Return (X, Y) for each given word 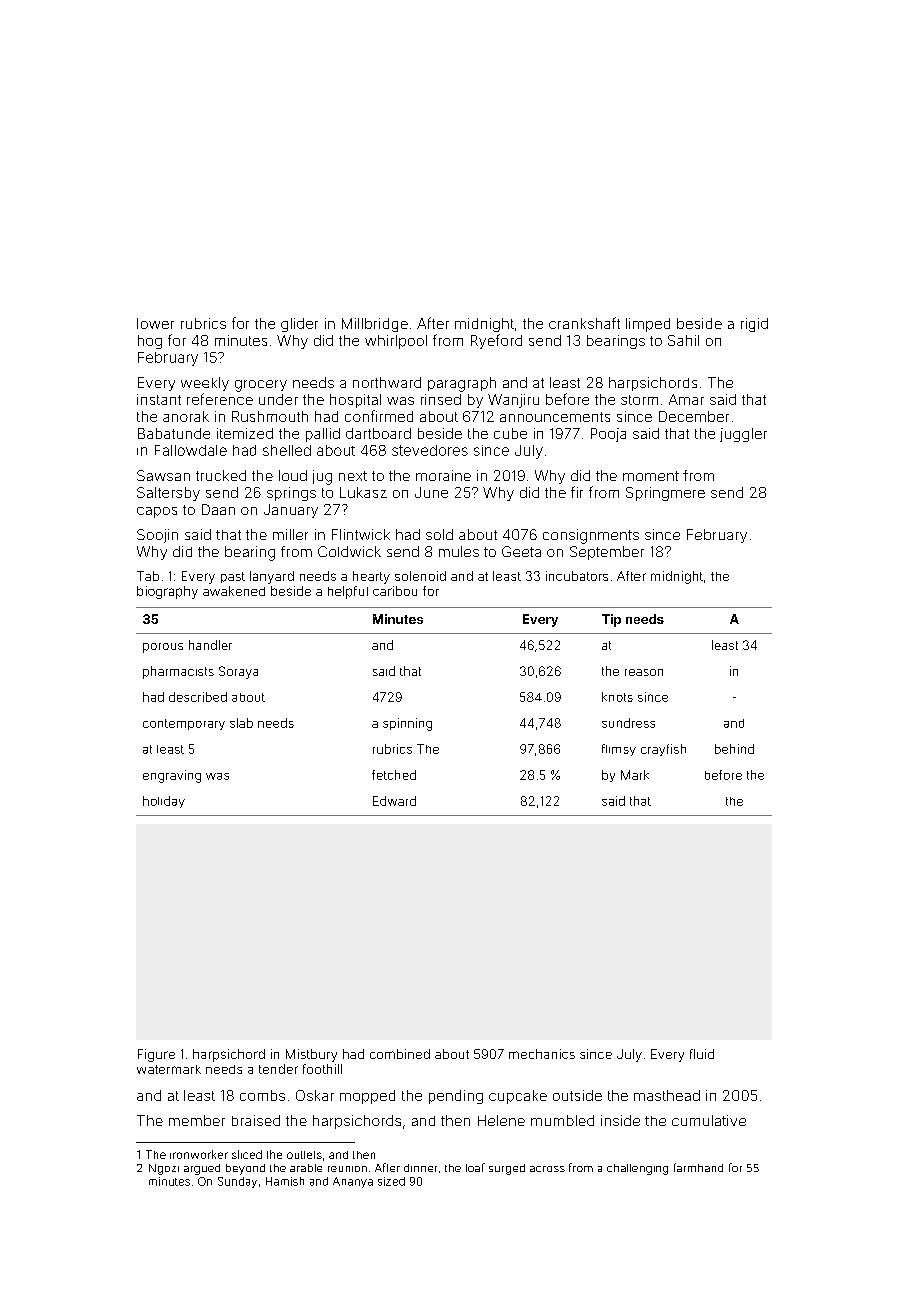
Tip (611, 620)
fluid (702, 1054)
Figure (156, 1055)
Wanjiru (513, 401)
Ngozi (164, 1169)
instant (159, 399)
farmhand (698, 1167)
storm (639, 400)
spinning (407, 724)
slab (241, 723)
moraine (443, 475)
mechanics (542, 1054)
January (291, 511)
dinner (420, 1168)
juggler (743, 435)
